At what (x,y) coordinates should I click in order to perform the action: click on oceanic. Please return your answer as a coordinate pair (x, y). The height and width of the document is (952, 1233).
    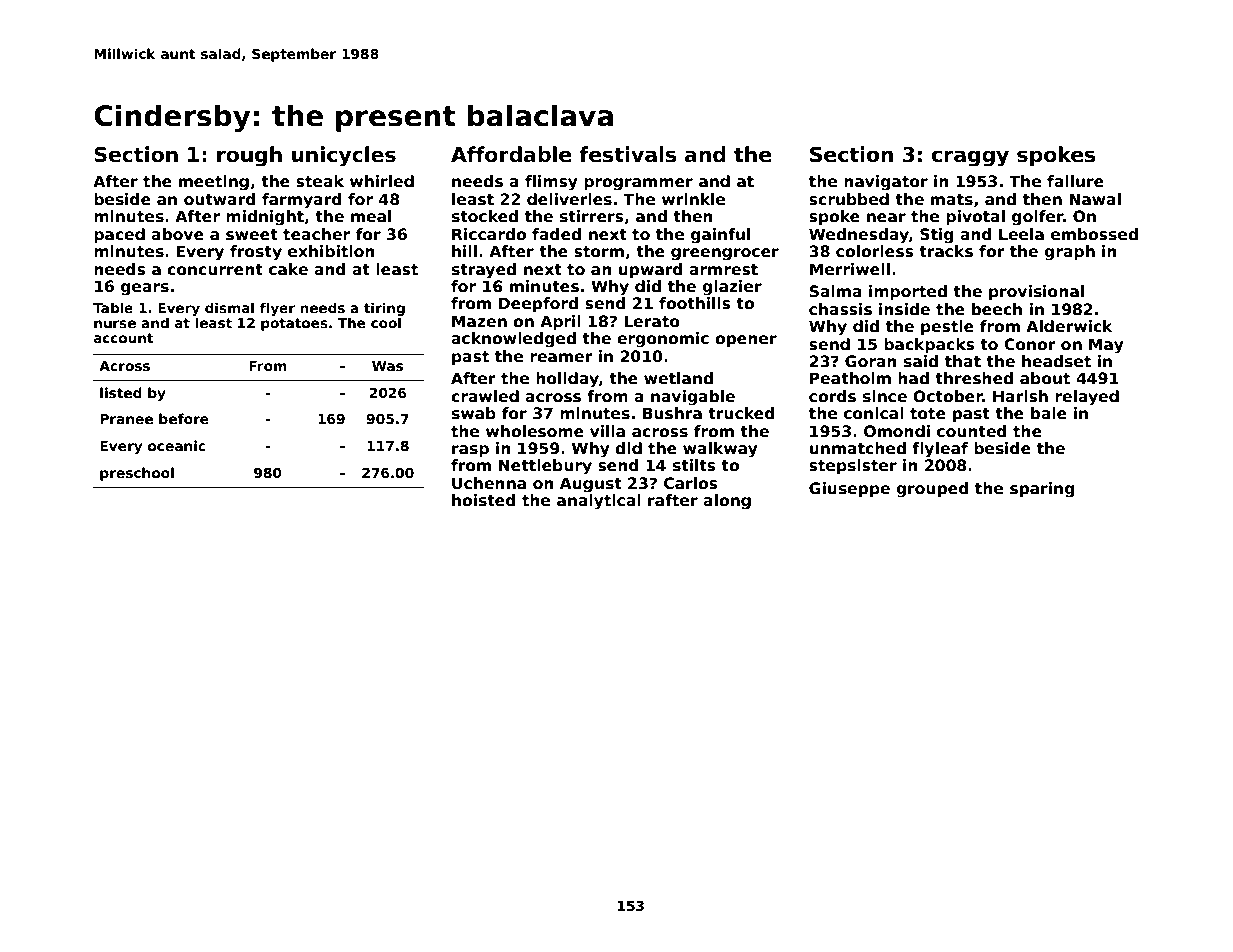
    Looking at the image, I should click on (177, 445).
